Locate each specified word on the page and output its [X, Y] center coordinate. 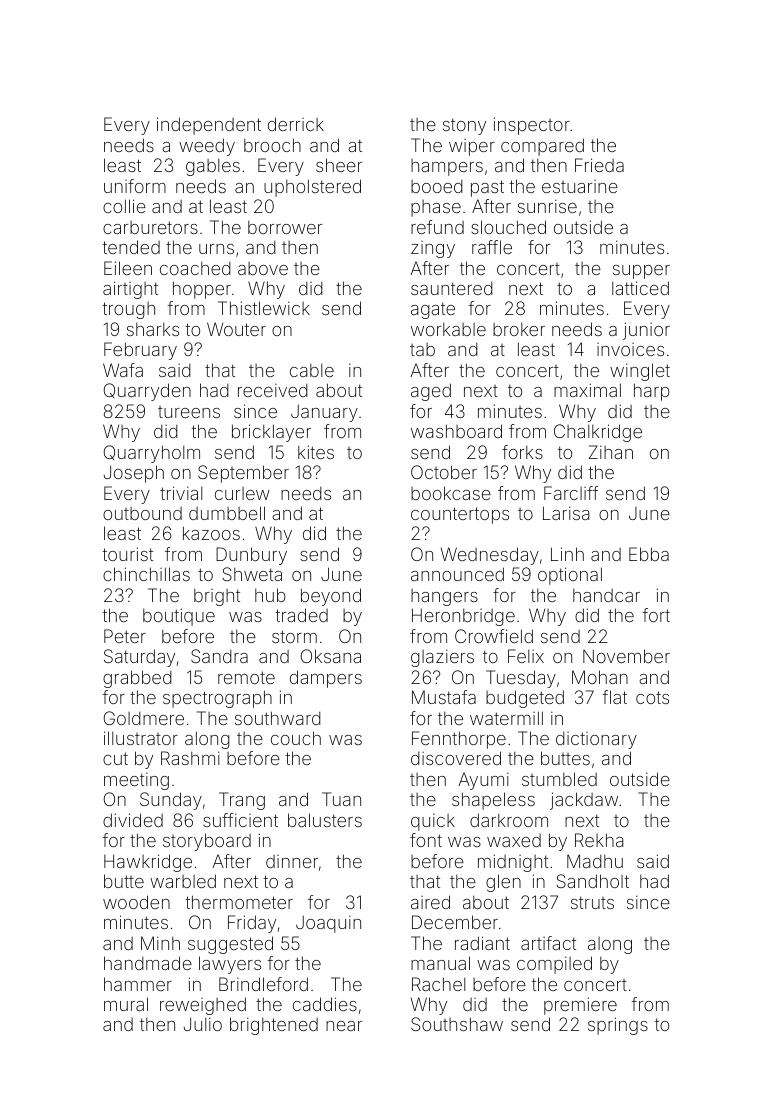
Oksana [331, 656]
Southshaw [457, 1024]
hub [270, 595]
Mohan [600, 677]
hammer [138, 984]
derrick [296, 124]
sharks [153, 329]
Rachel [438, 984]
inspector [532, 126]
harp [652, 392]
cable [312, 370]
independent [209, 126]
